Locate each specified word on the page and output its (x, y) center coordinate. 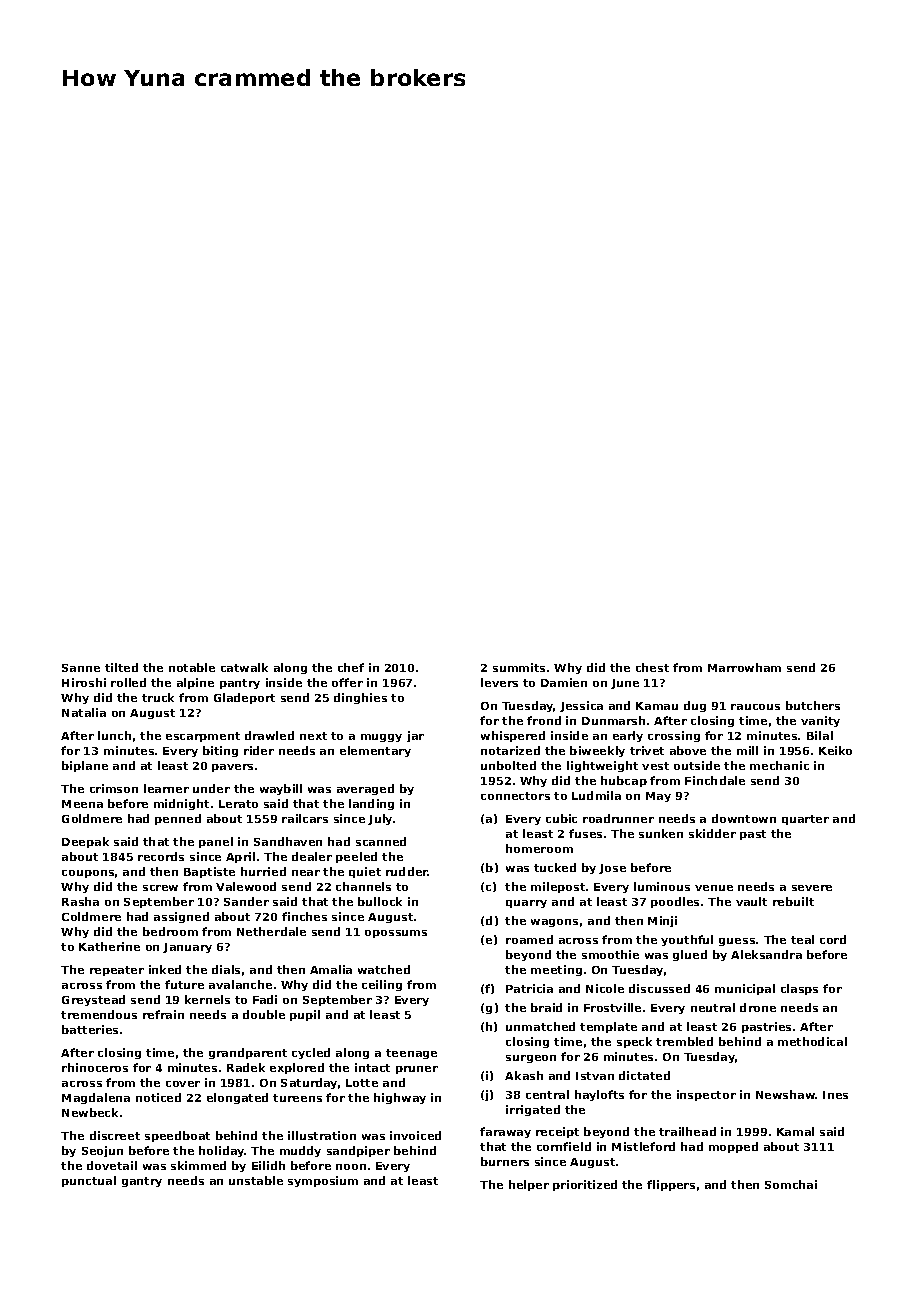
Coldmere (91, 916)
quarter (805, 820)
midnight (181, 804)
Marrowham (744, 667)
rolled (128, 682)
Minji (662, 921)
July (380, 819)
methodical (812, 1041)
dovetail (112, 1165)
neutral (713, 1007)
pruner (417, 1070)
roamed (529, 939)
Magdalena (96, 1098)
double (264, 1014)
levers (499, 682)
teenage (411, 1054)
